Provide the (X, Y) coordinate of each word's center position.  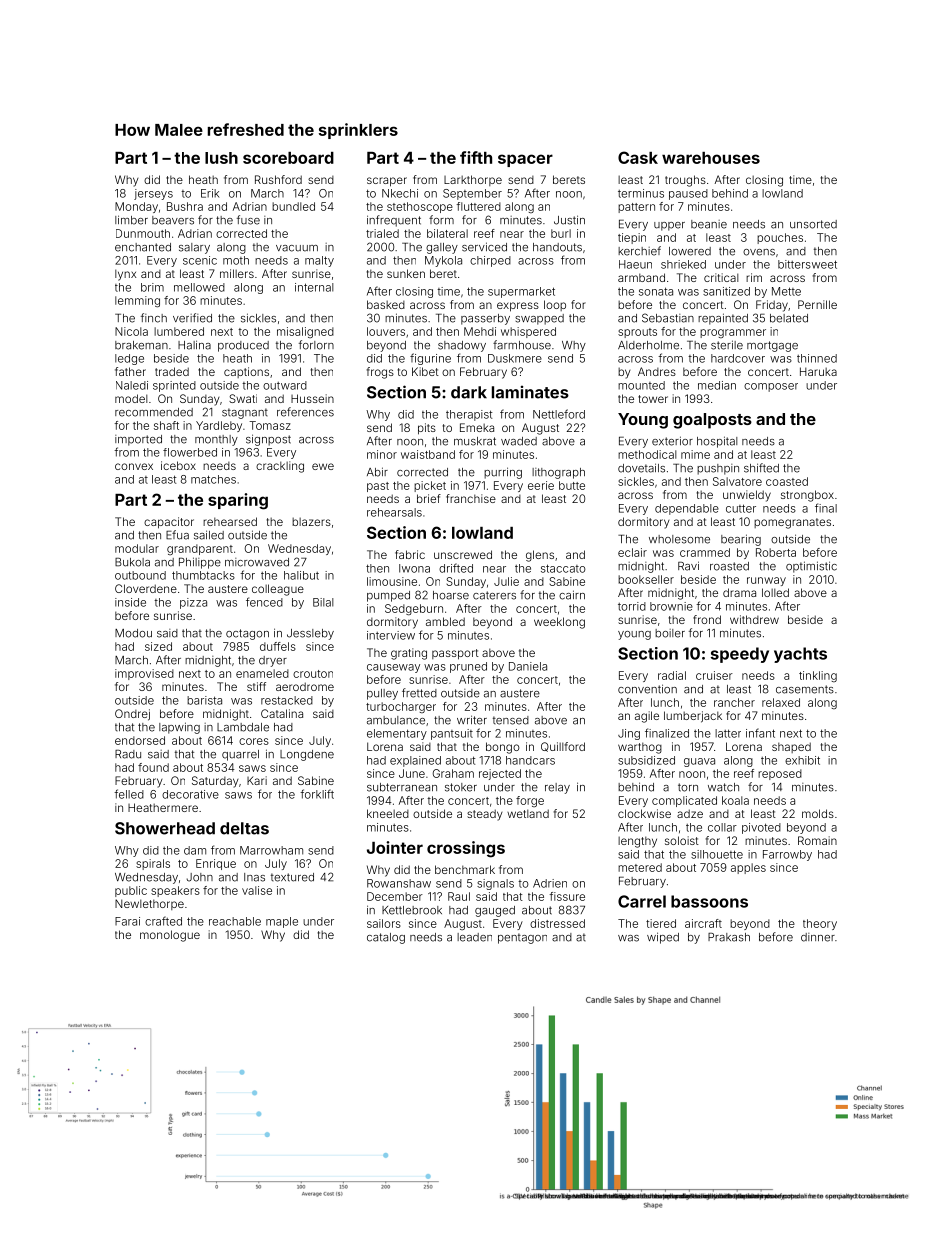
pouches (780, 238)
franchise (471, 498)
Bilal (323, 602)
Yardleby (219, 426)
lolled (775, 592)
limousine (392, 581)
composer (771, 387)
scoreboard (288, 158)
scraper (387, 182)
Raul (459, 896)
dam (195, 850)
